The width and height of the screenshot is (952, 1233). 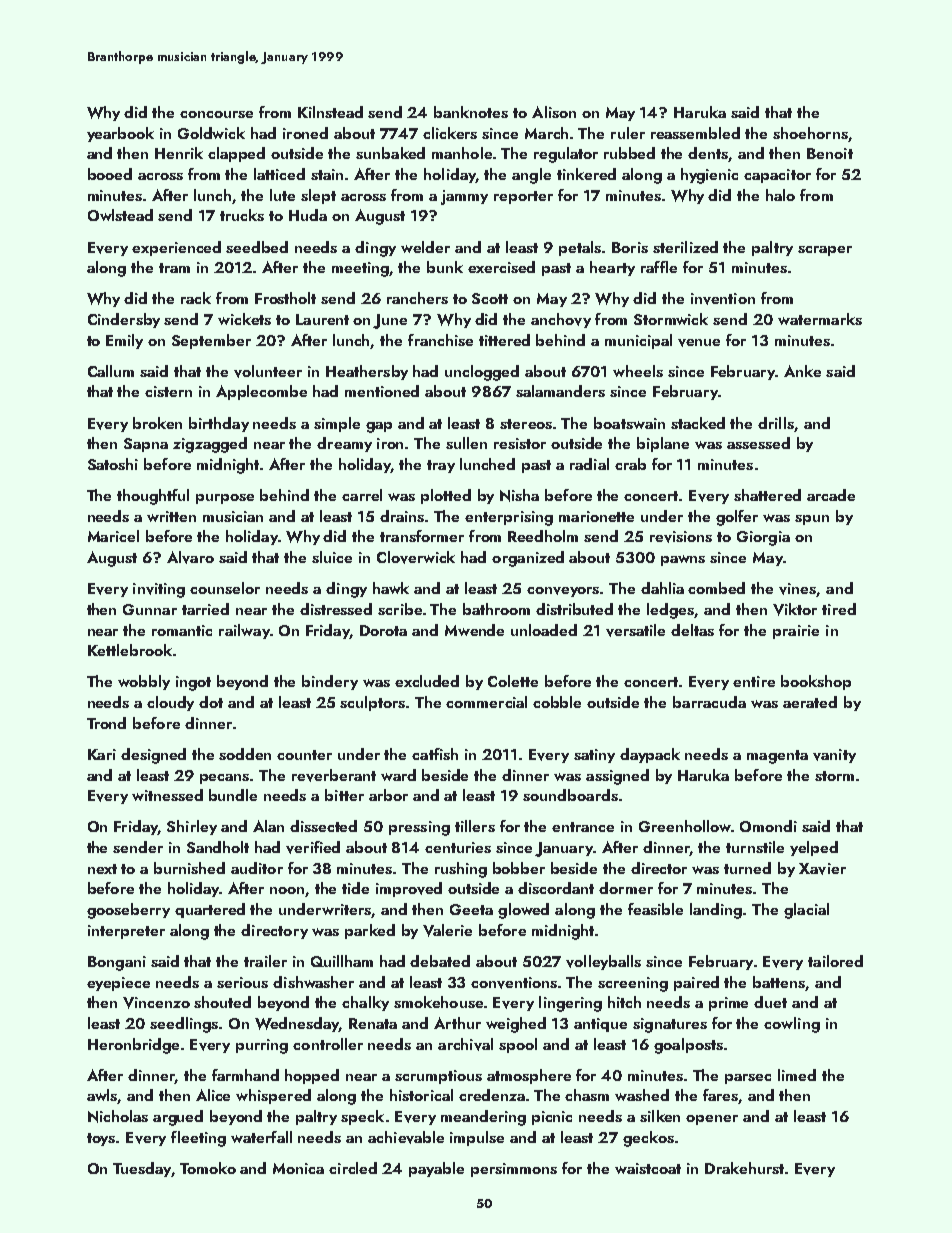 What do you see at coordinates (519, 495) in the screenshot?
I see `Nisha` at bounding box center [519, 495].
